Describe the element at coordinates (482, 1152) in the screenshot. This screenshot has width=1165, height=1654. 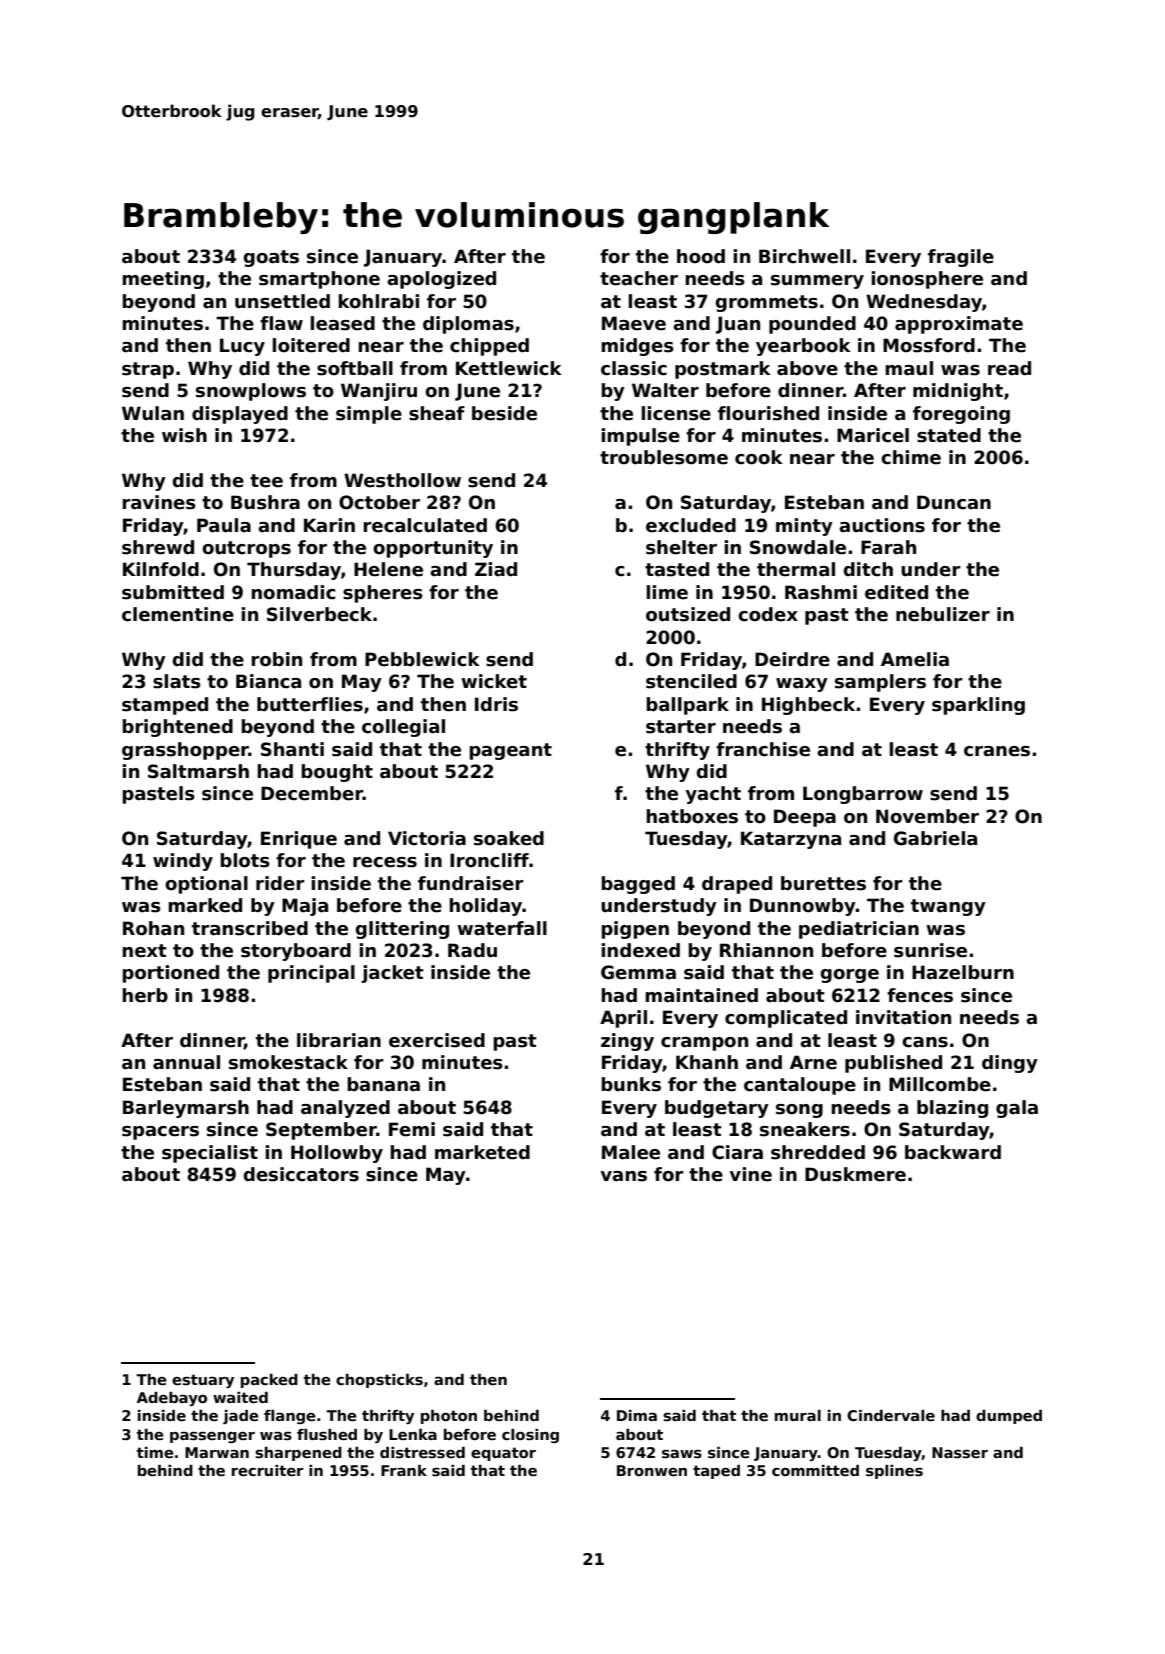
I see `marketed` at that location.
